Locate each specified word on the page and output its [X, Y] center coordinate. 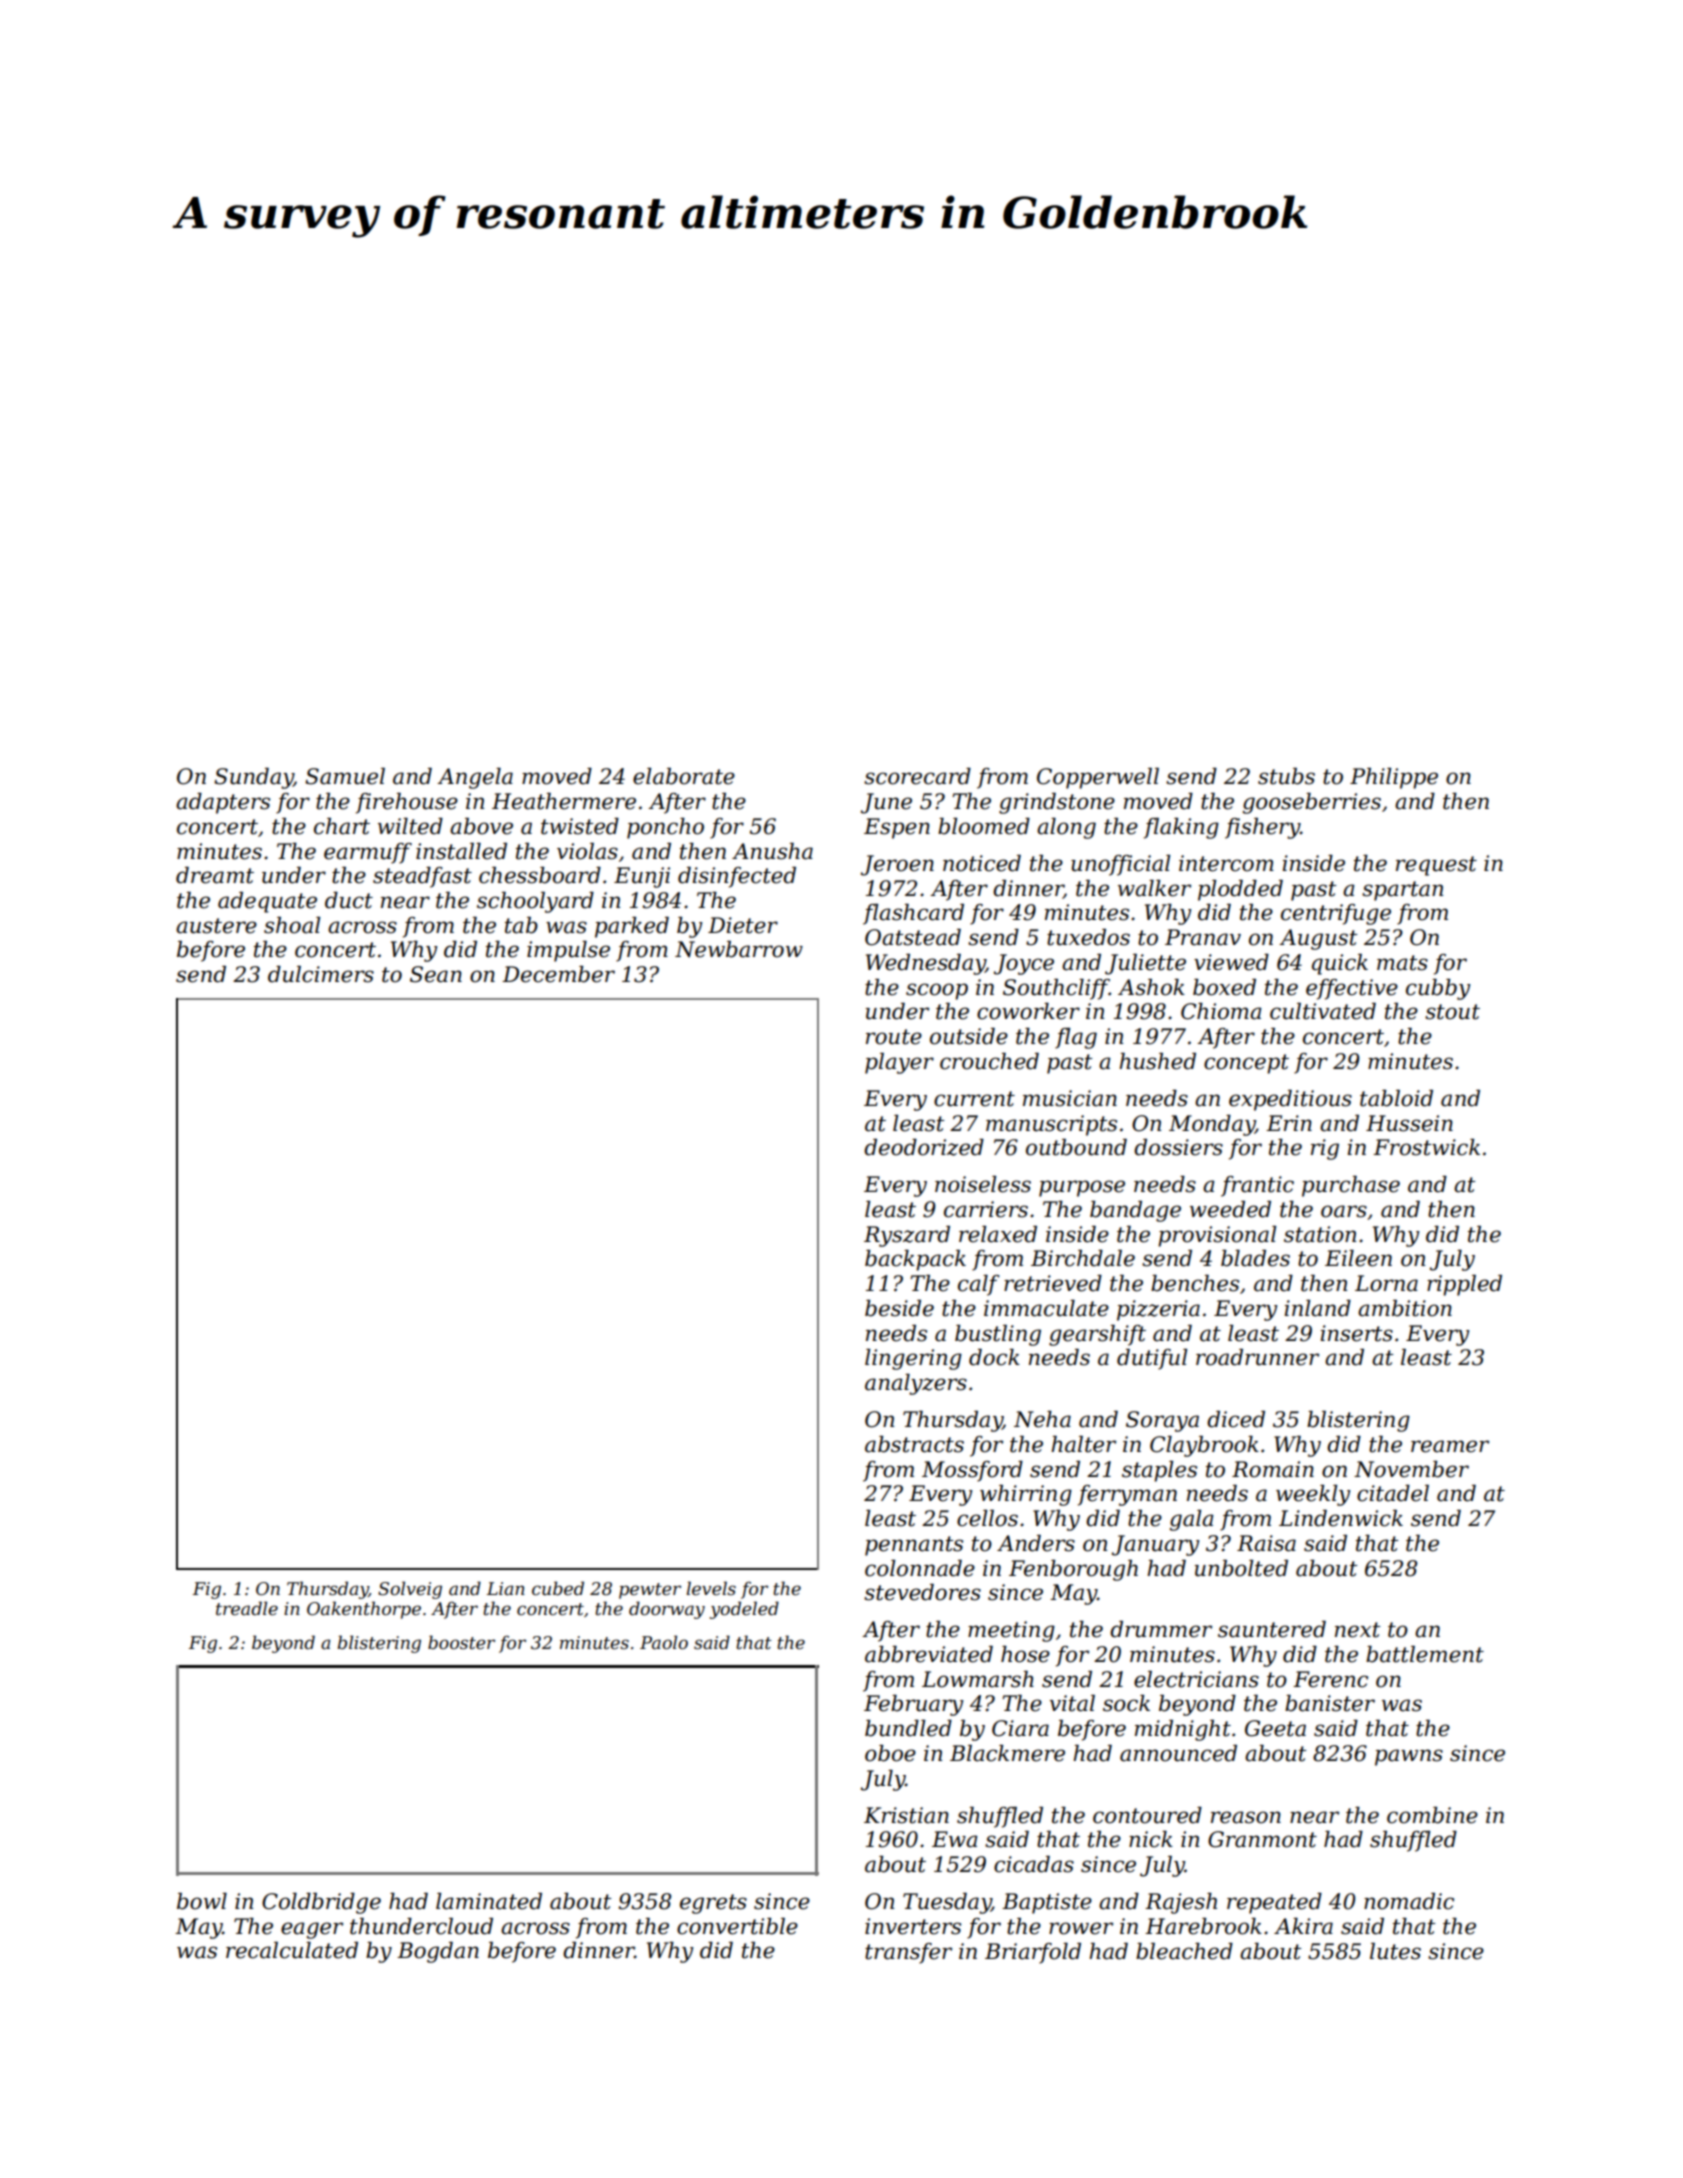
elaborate [684, 776]
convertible [737, 1926]
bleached [1184, 1951]
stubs [1286, 776]
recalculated [292, 1950]
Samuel [345, 776]
